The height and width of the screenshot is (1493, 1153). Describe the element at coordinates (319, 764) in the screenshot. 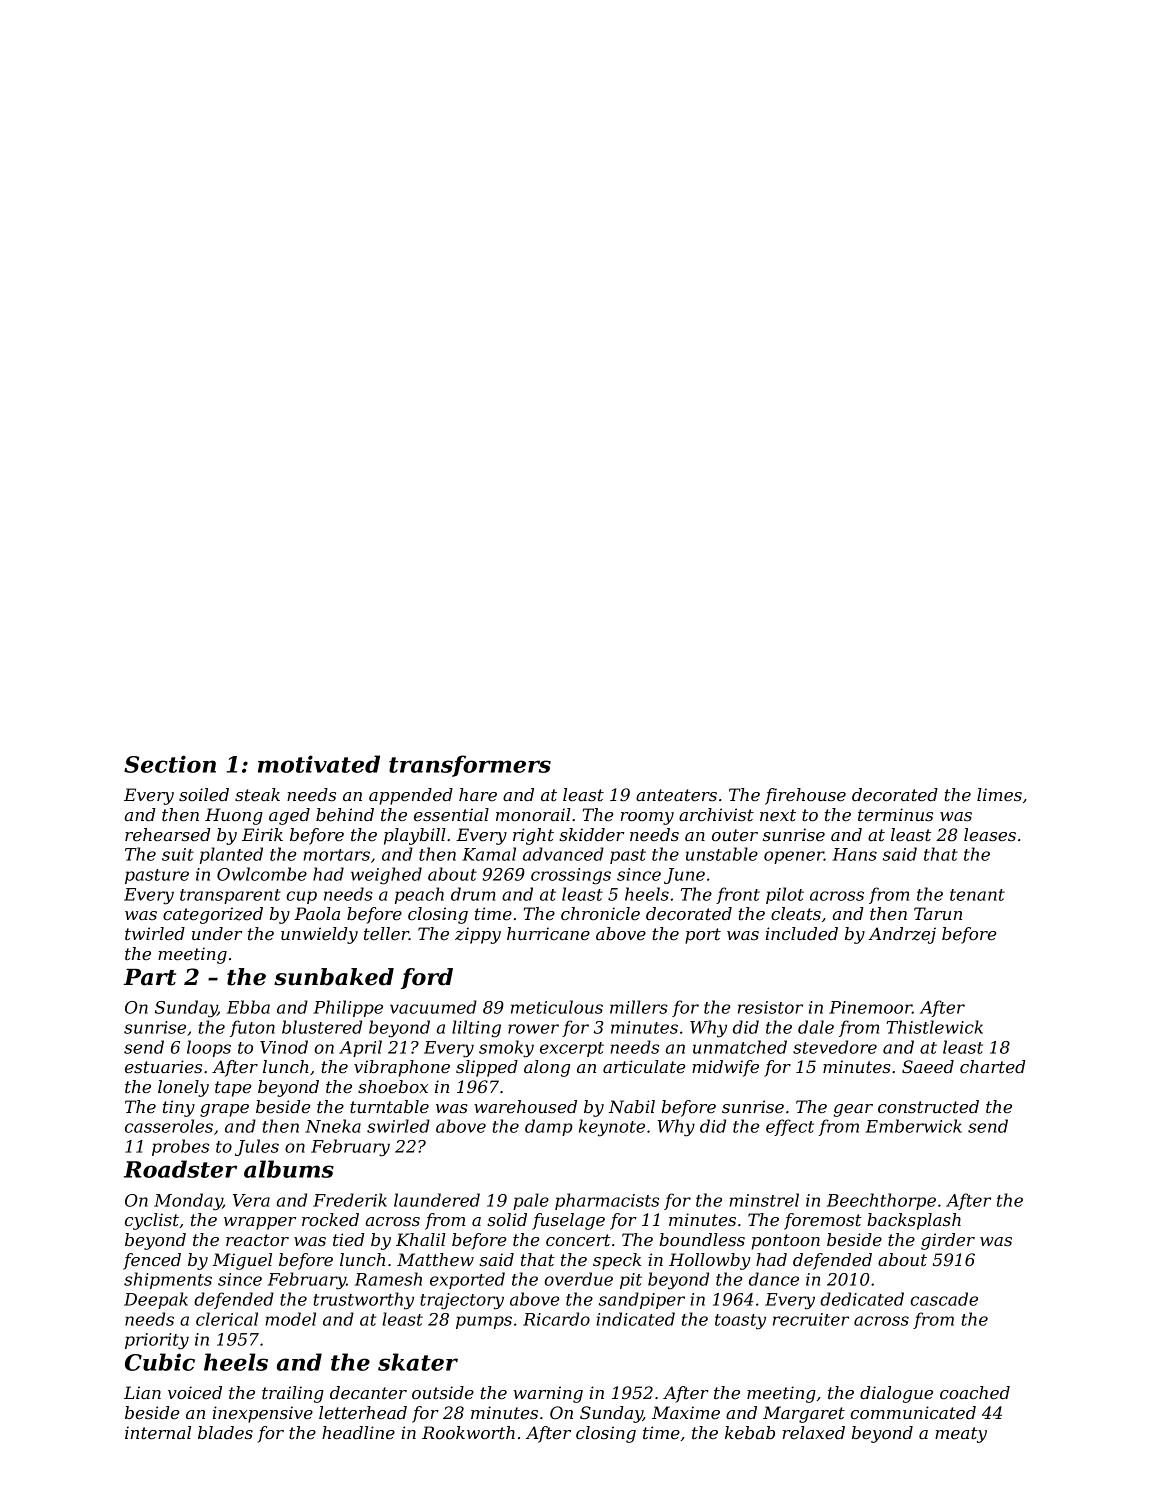

I see `motivated` at that location.
